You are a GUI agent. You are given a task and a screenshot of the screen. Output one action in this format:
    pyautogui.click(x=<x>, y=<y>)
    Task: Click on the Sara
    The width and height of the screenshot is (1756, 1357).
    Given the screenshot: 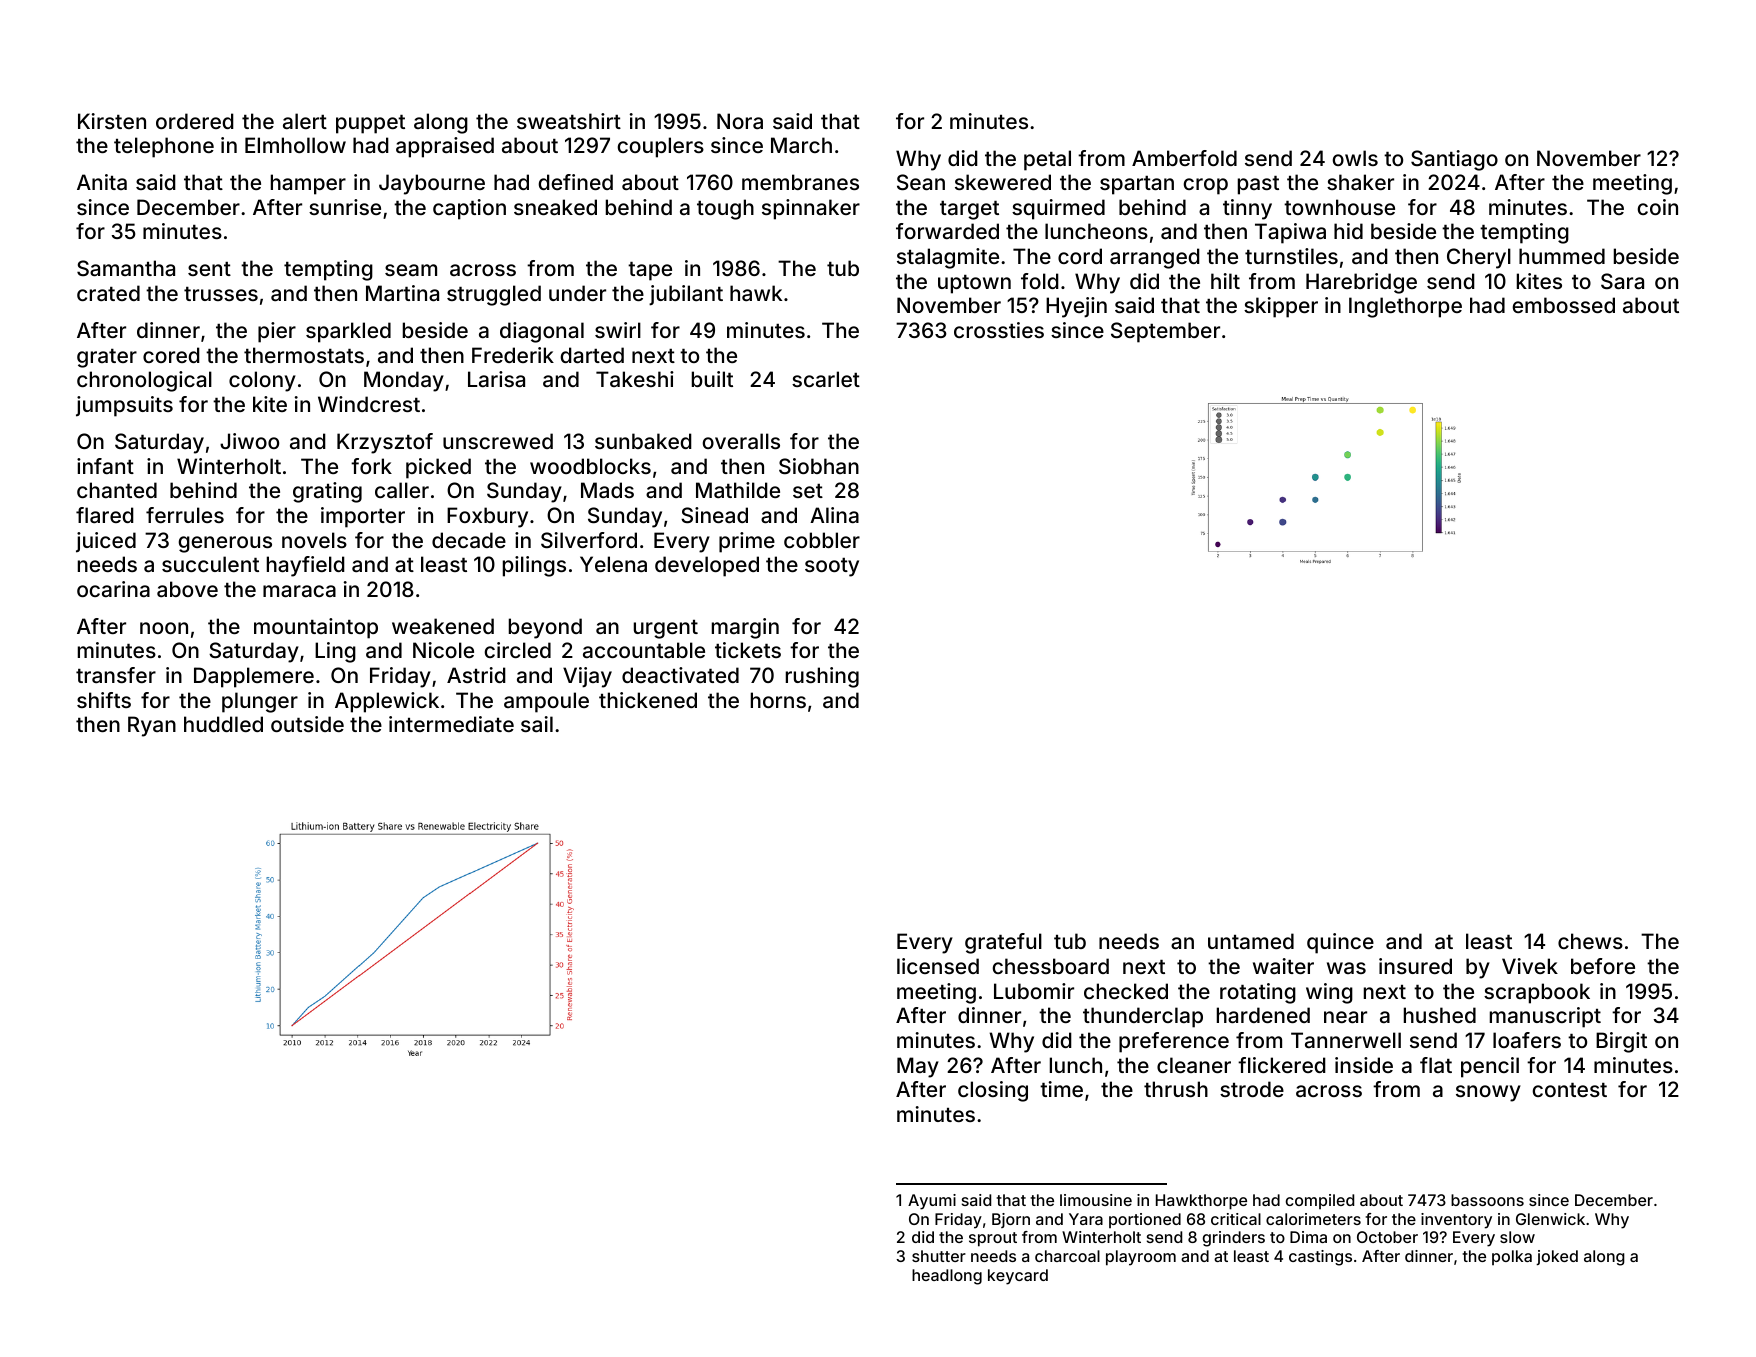 What is the action you would take?
    pyautogui.click(x=1622, y=281)
